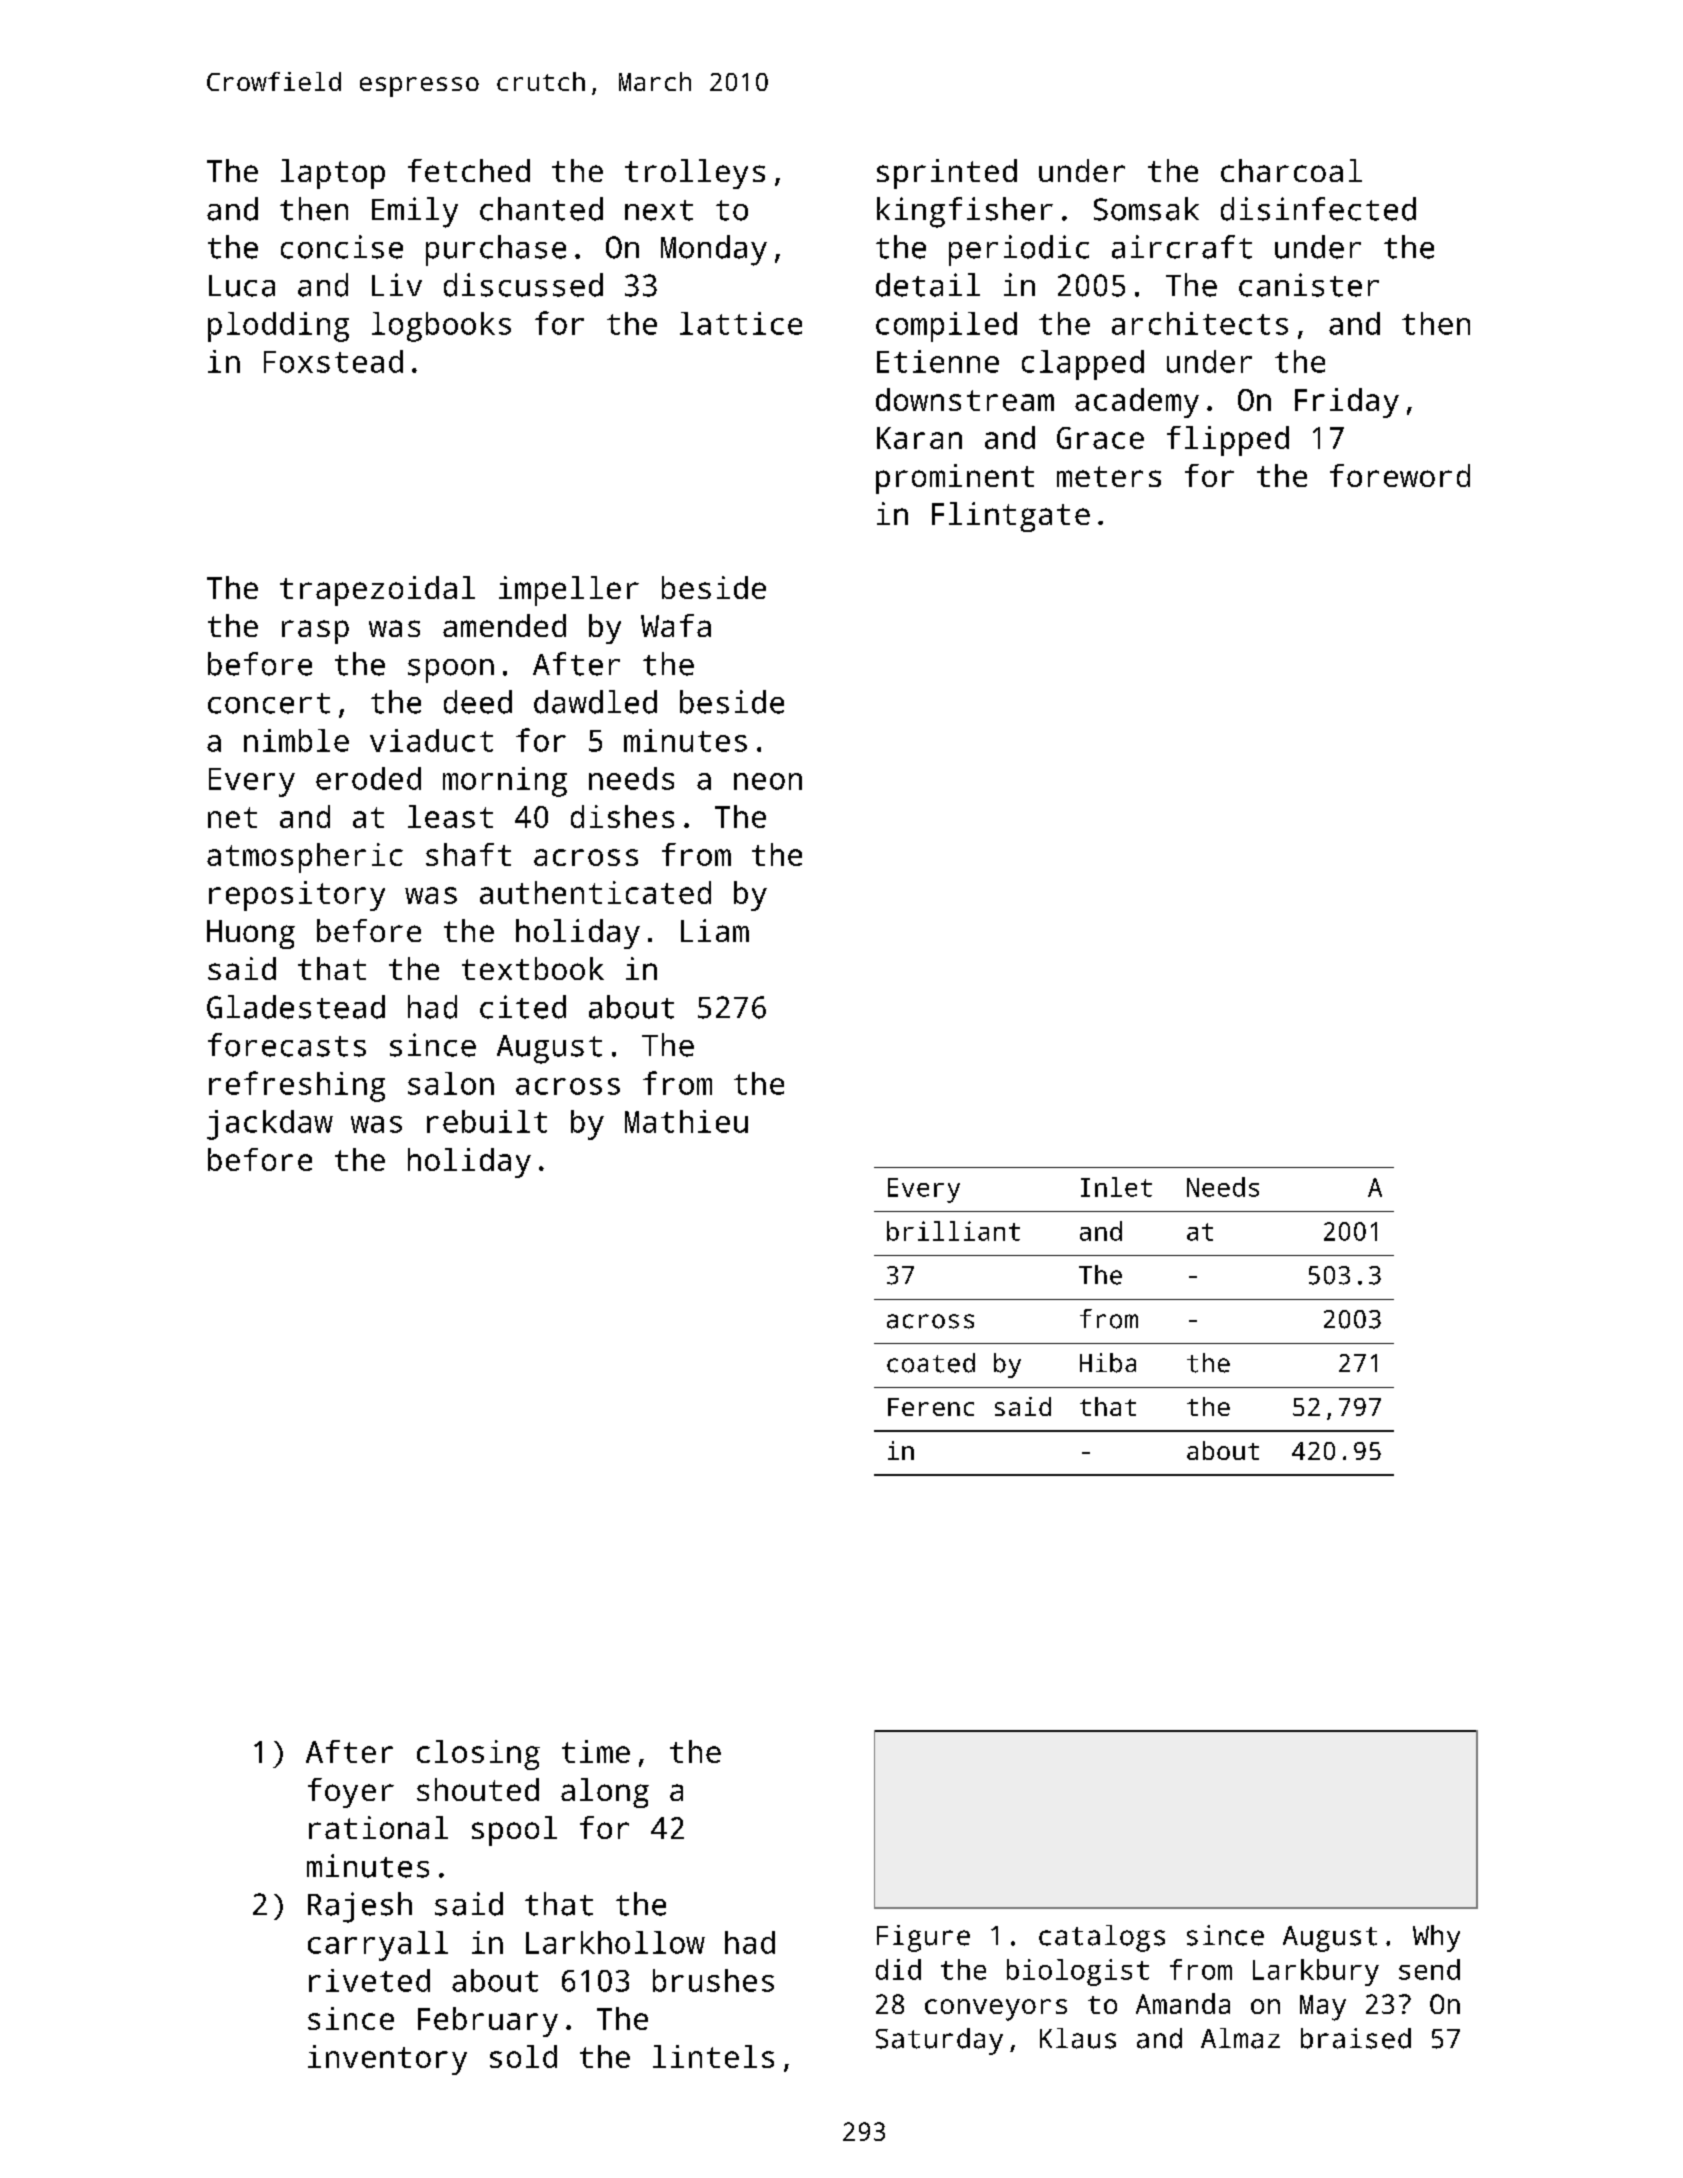 This screenshot has height=2178, width=1683. I want to click on Why, so click(1436, 1938).
